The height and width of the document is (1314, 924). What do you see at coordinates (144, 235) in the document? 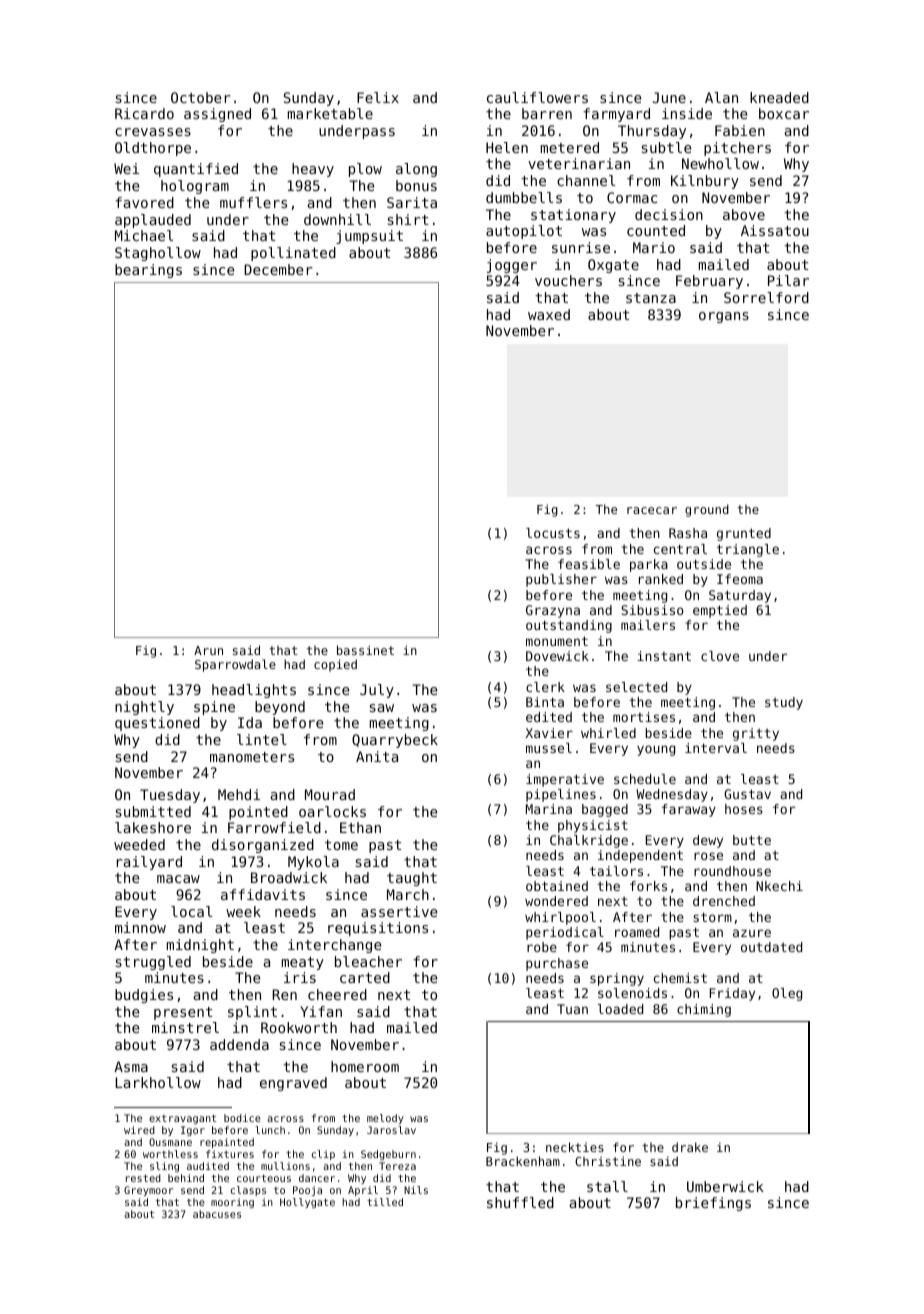
I see `Michael` at bounding box center [144, 235].
